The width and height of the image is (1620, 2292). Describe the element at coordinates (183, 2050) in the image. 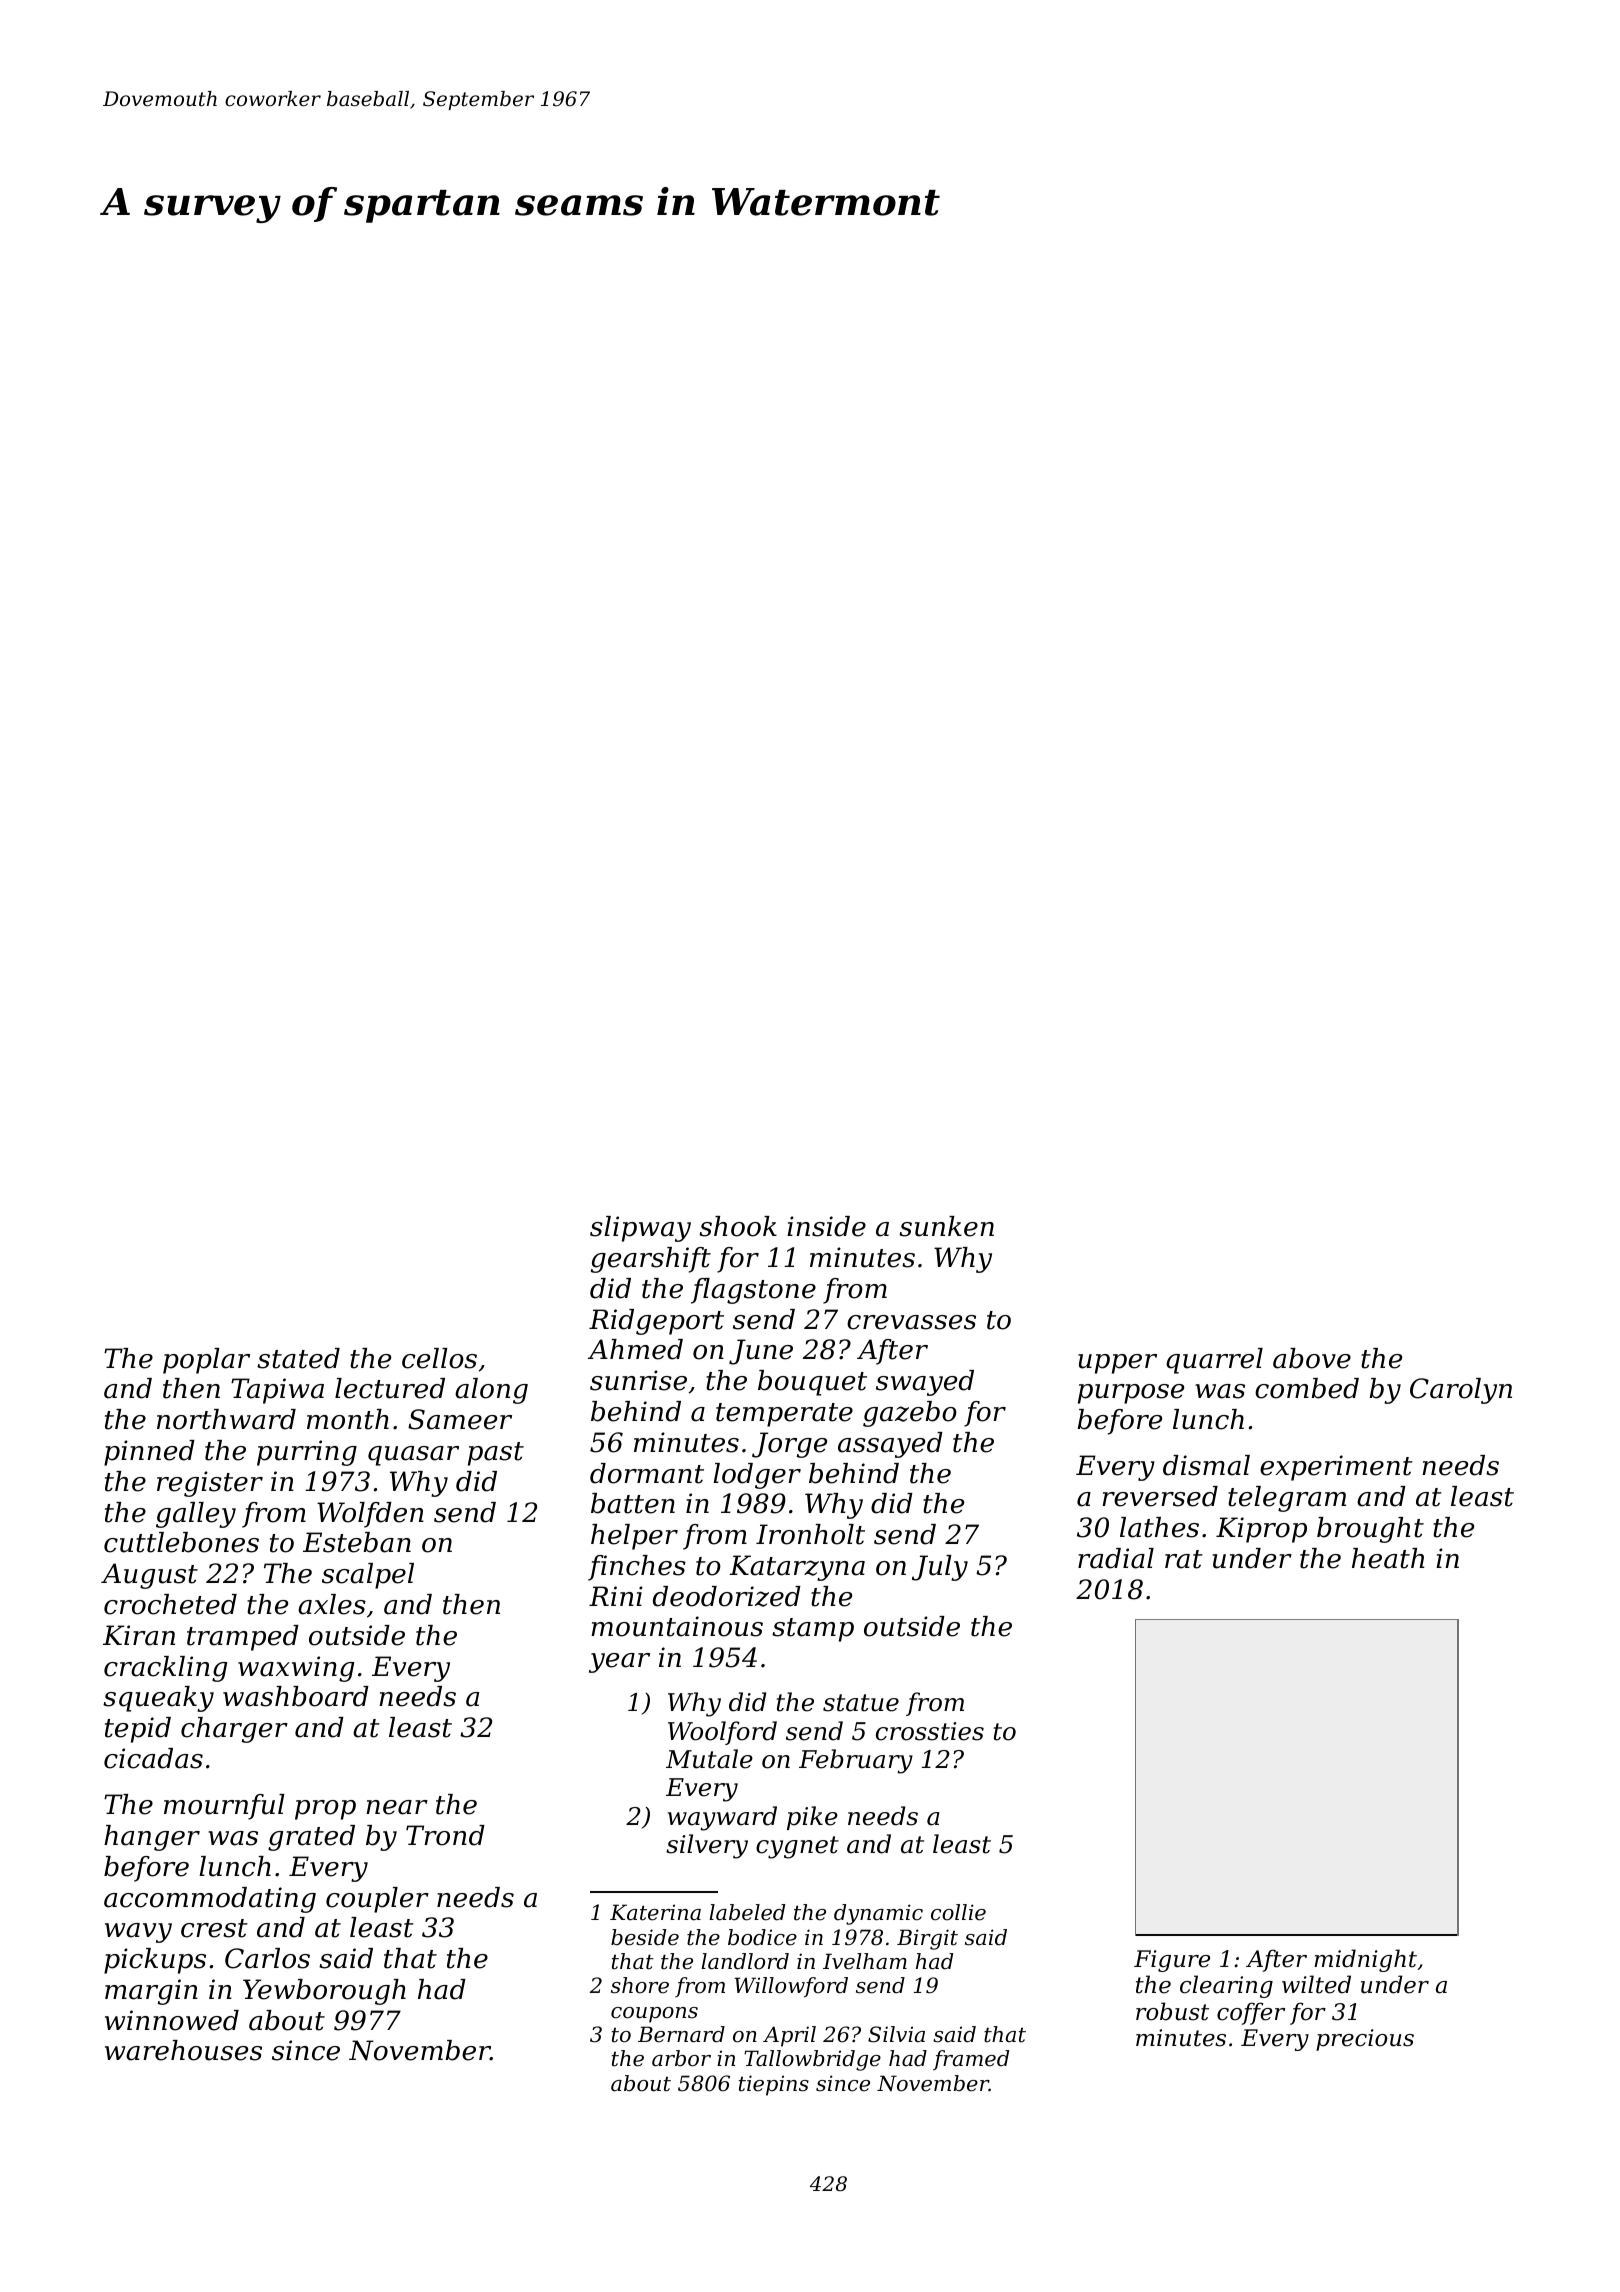

I see `warehouses` at that location.
